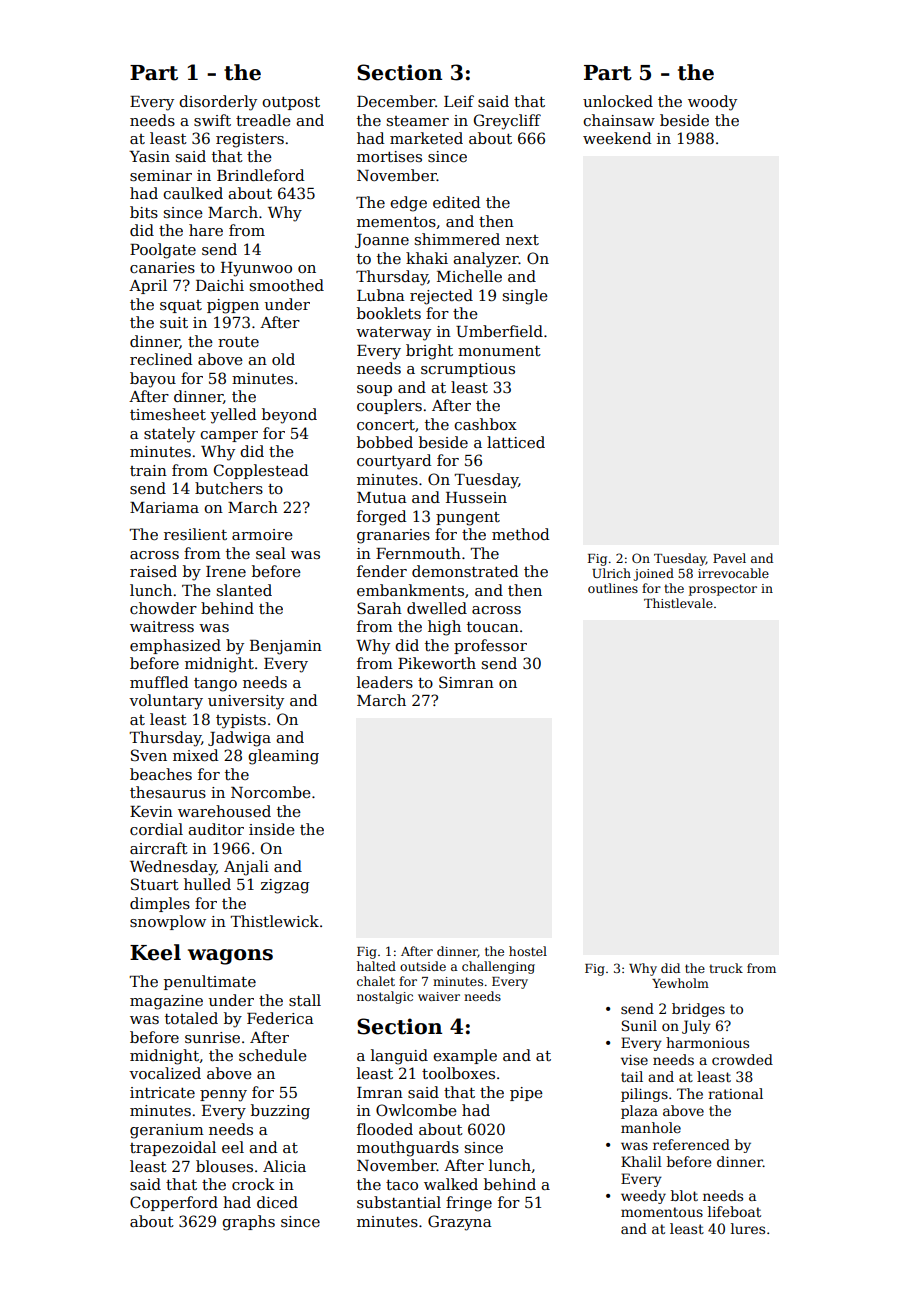 Image resolution: width=908 pixels, height=1316 pixels. I want to click on Copperford, so click(174, 1203).
